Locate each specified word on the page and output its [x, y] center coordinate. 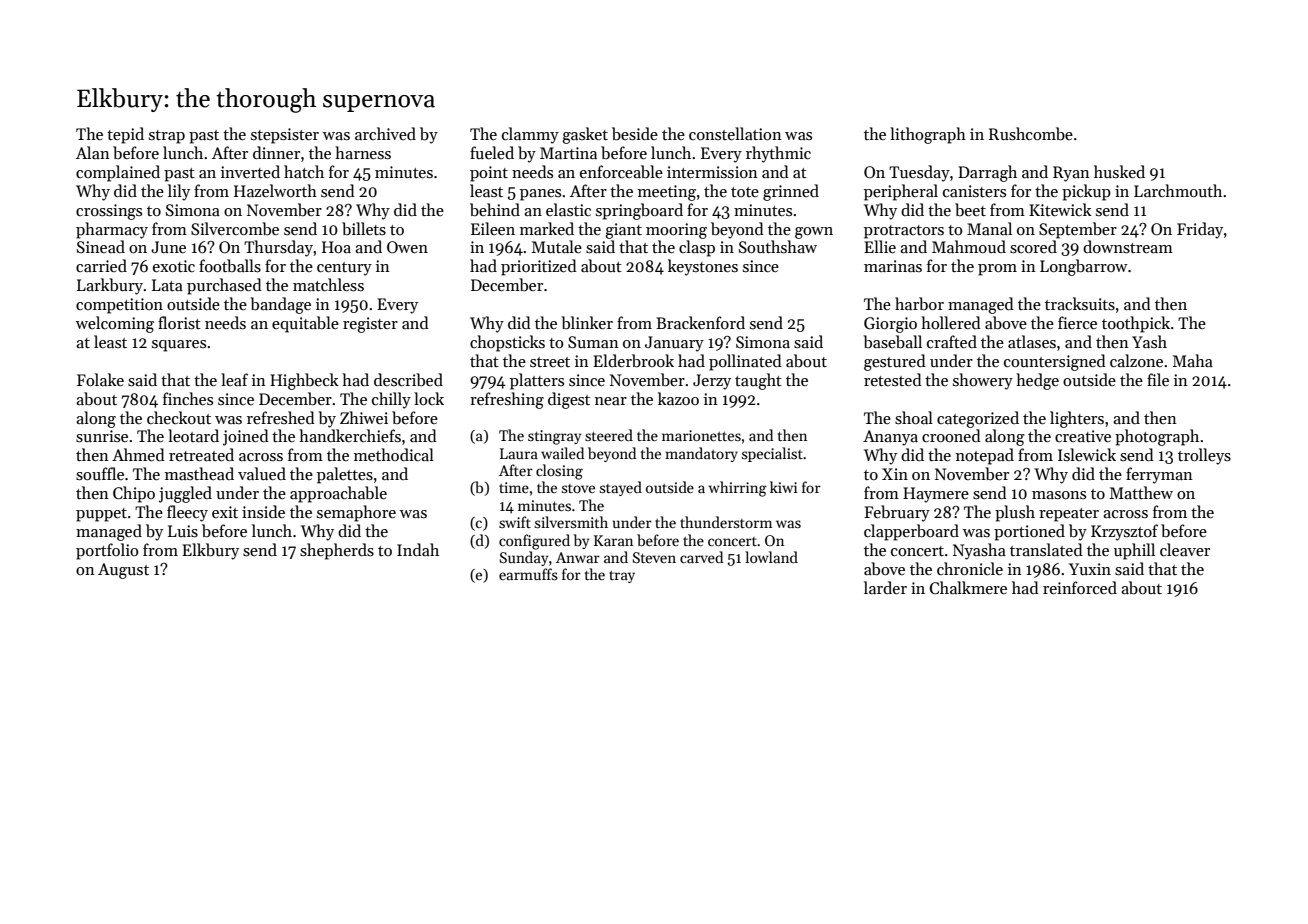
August [123, 571]
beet [970, 209]
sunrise [102, 436]
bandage [280, 305]
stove [578, 488]
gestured [895, 362]
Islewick [1087, 454]
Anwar [578, 557]
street [550, 362]
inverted [250, 171]
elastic [568, 209]
